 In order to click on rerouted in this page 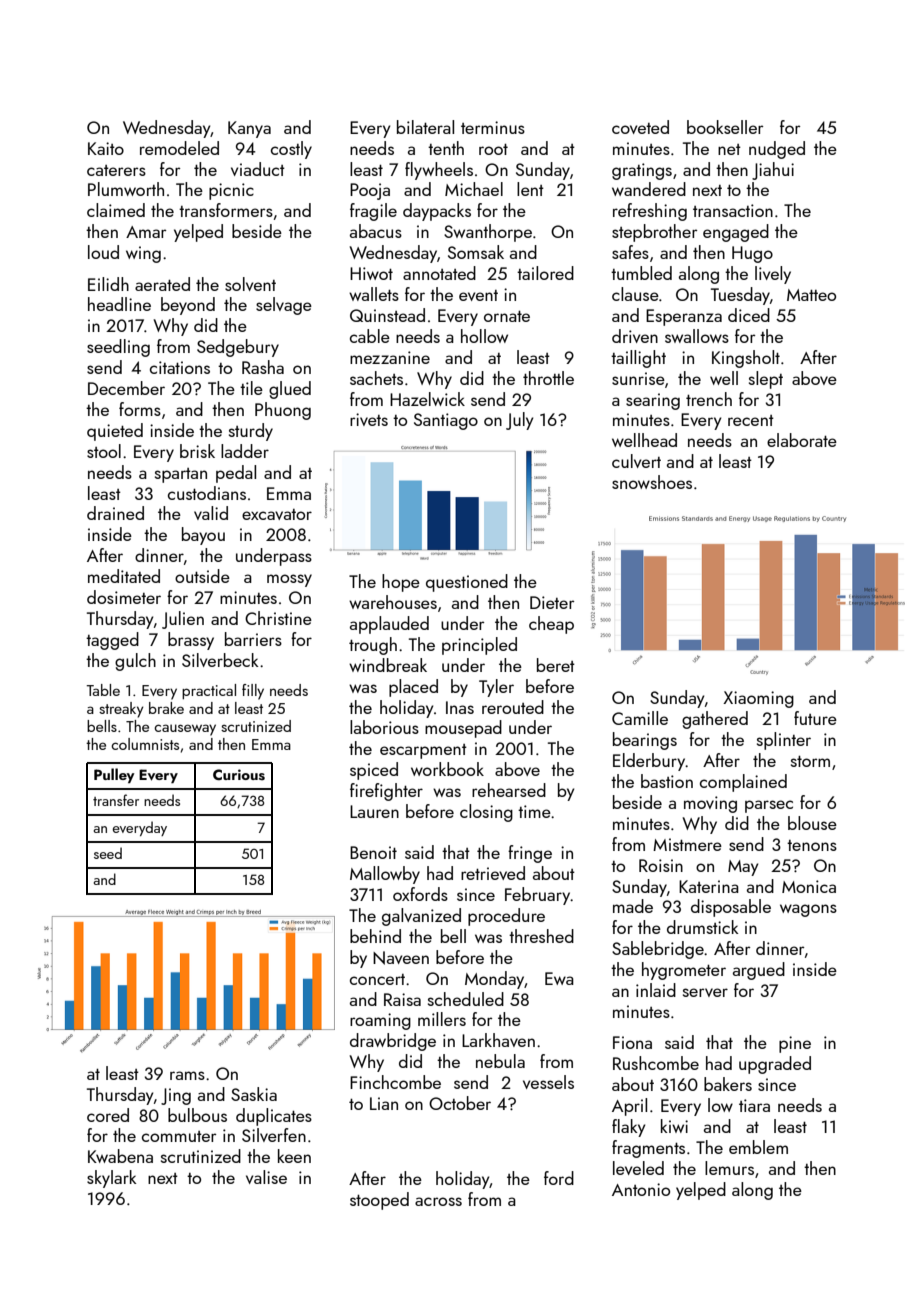, I will do `click(513, 707)`.
